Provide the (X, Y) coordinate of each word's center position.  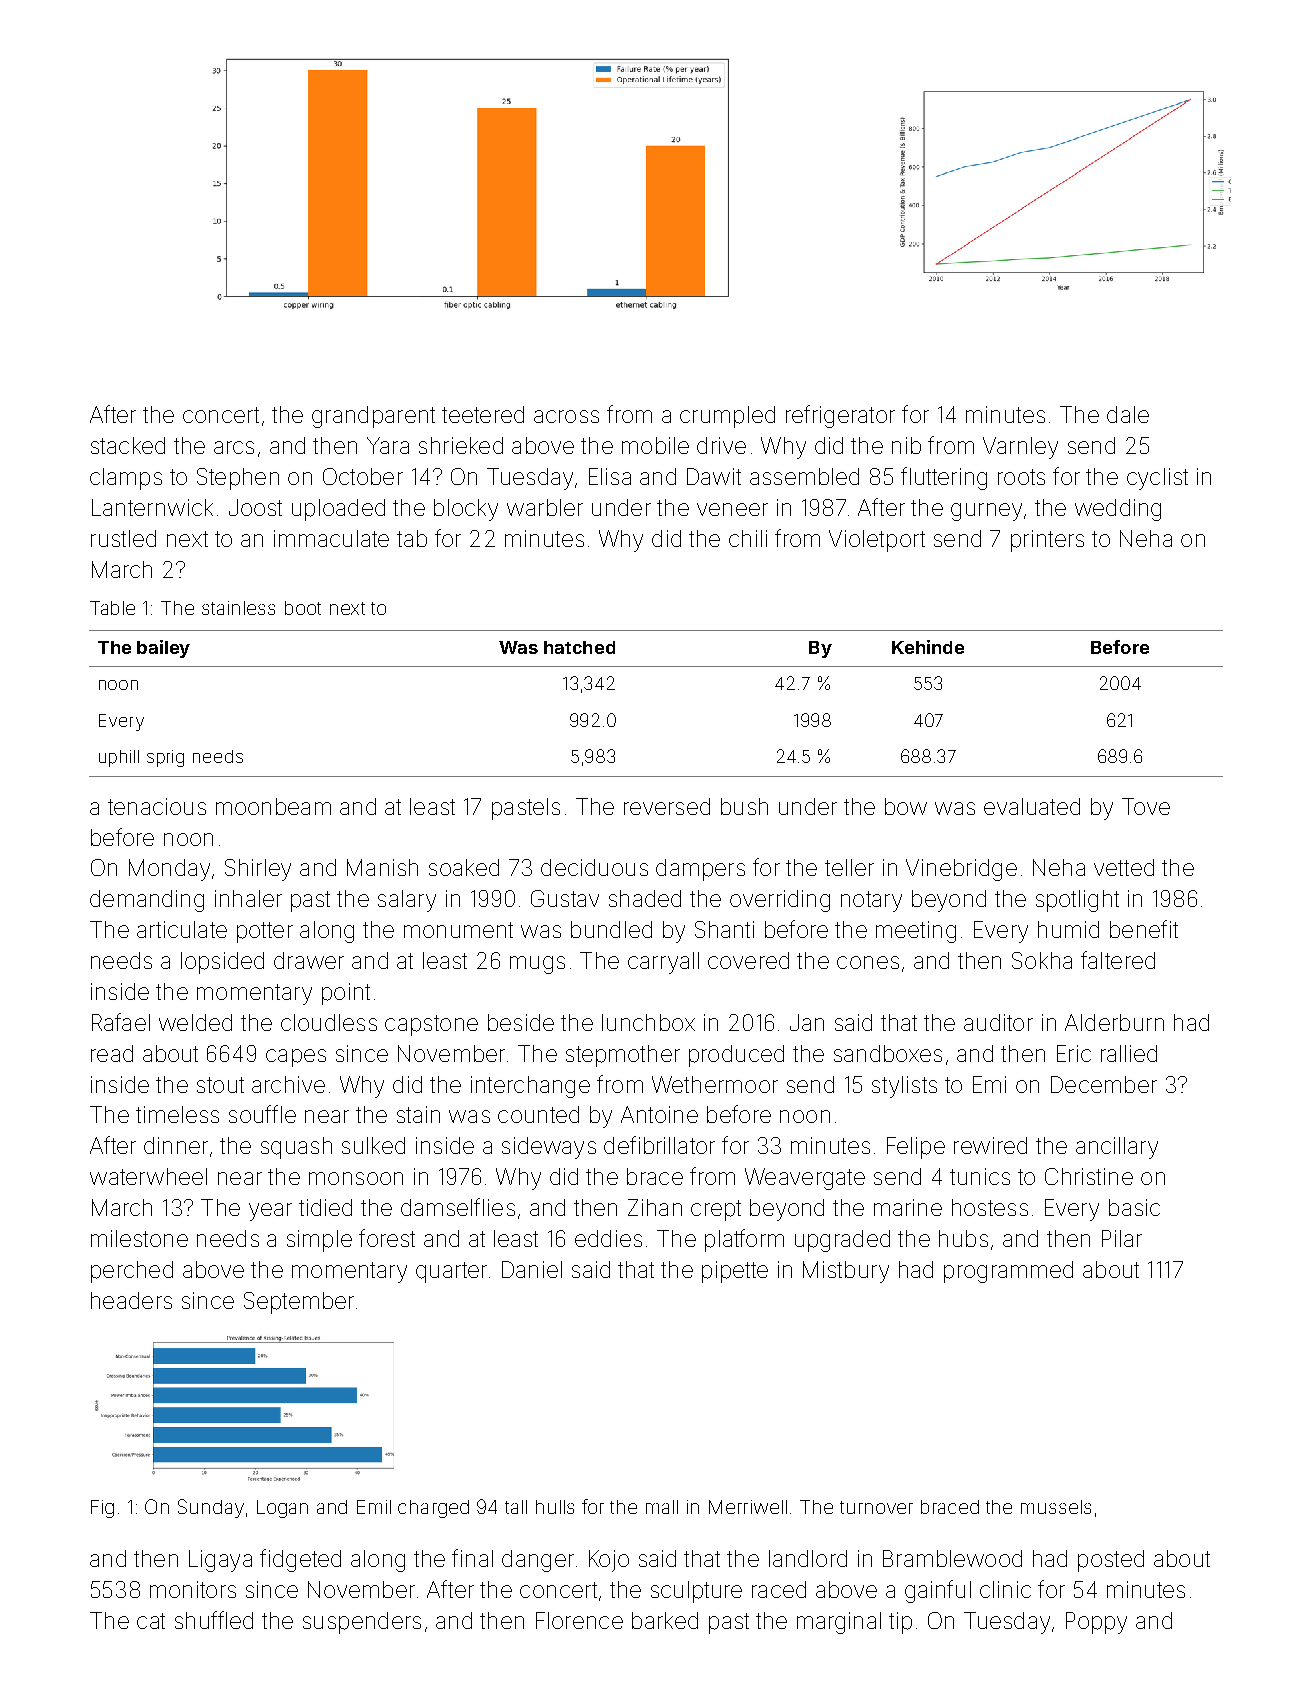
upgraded (842, 1241)
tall (516, 1507)
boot (303, 608)
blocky (466, 510)
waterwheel (148, 1176)
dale (1128, 414)
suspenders (362, 1623)
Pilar (1122, 1238)
